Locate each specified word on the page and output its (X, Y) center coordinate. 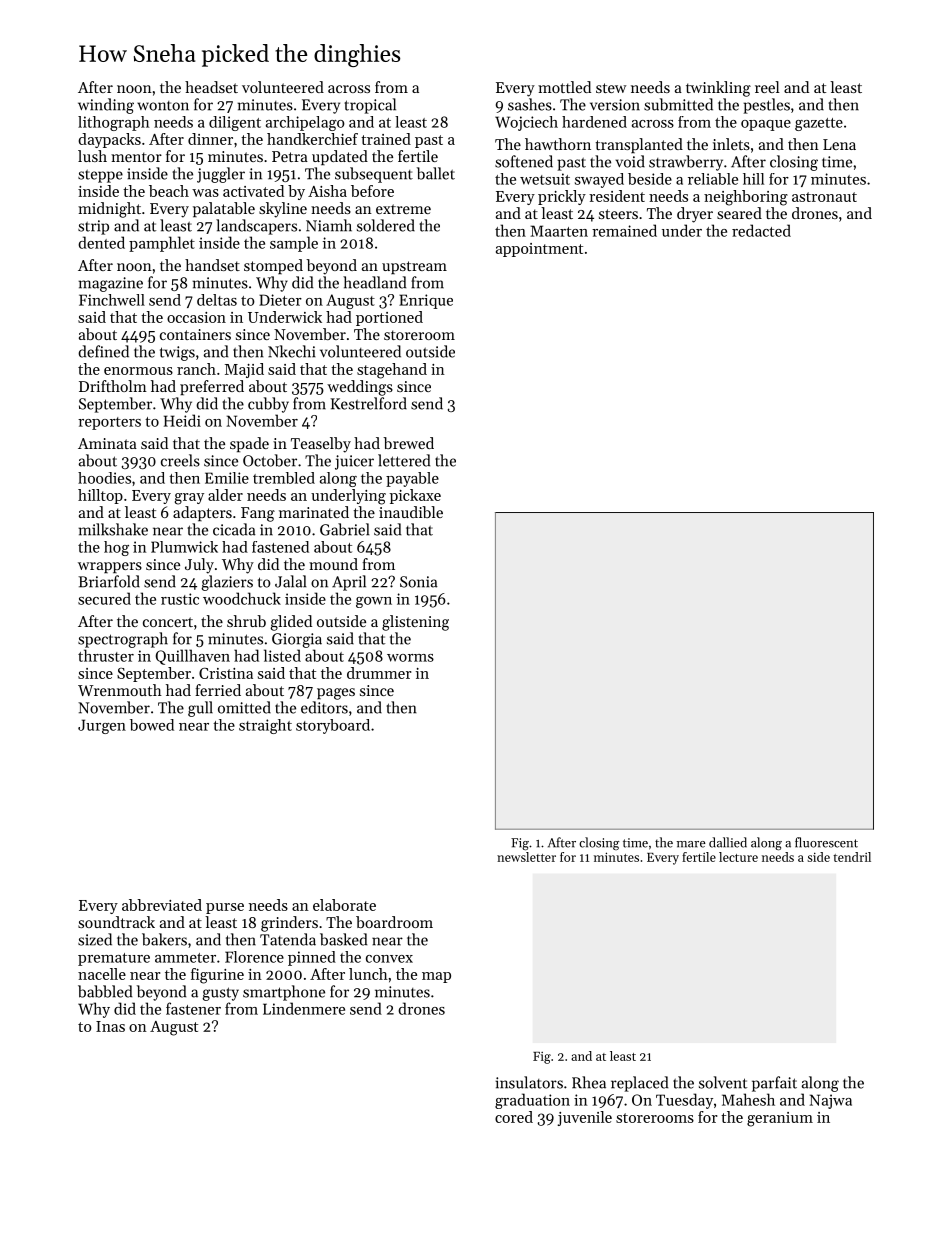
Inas (110, 1026)
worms (410, 658)
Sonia (419, 582)
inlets (731, 144)
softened (524, 161)
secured (104, 598)
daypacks (109, 140)
